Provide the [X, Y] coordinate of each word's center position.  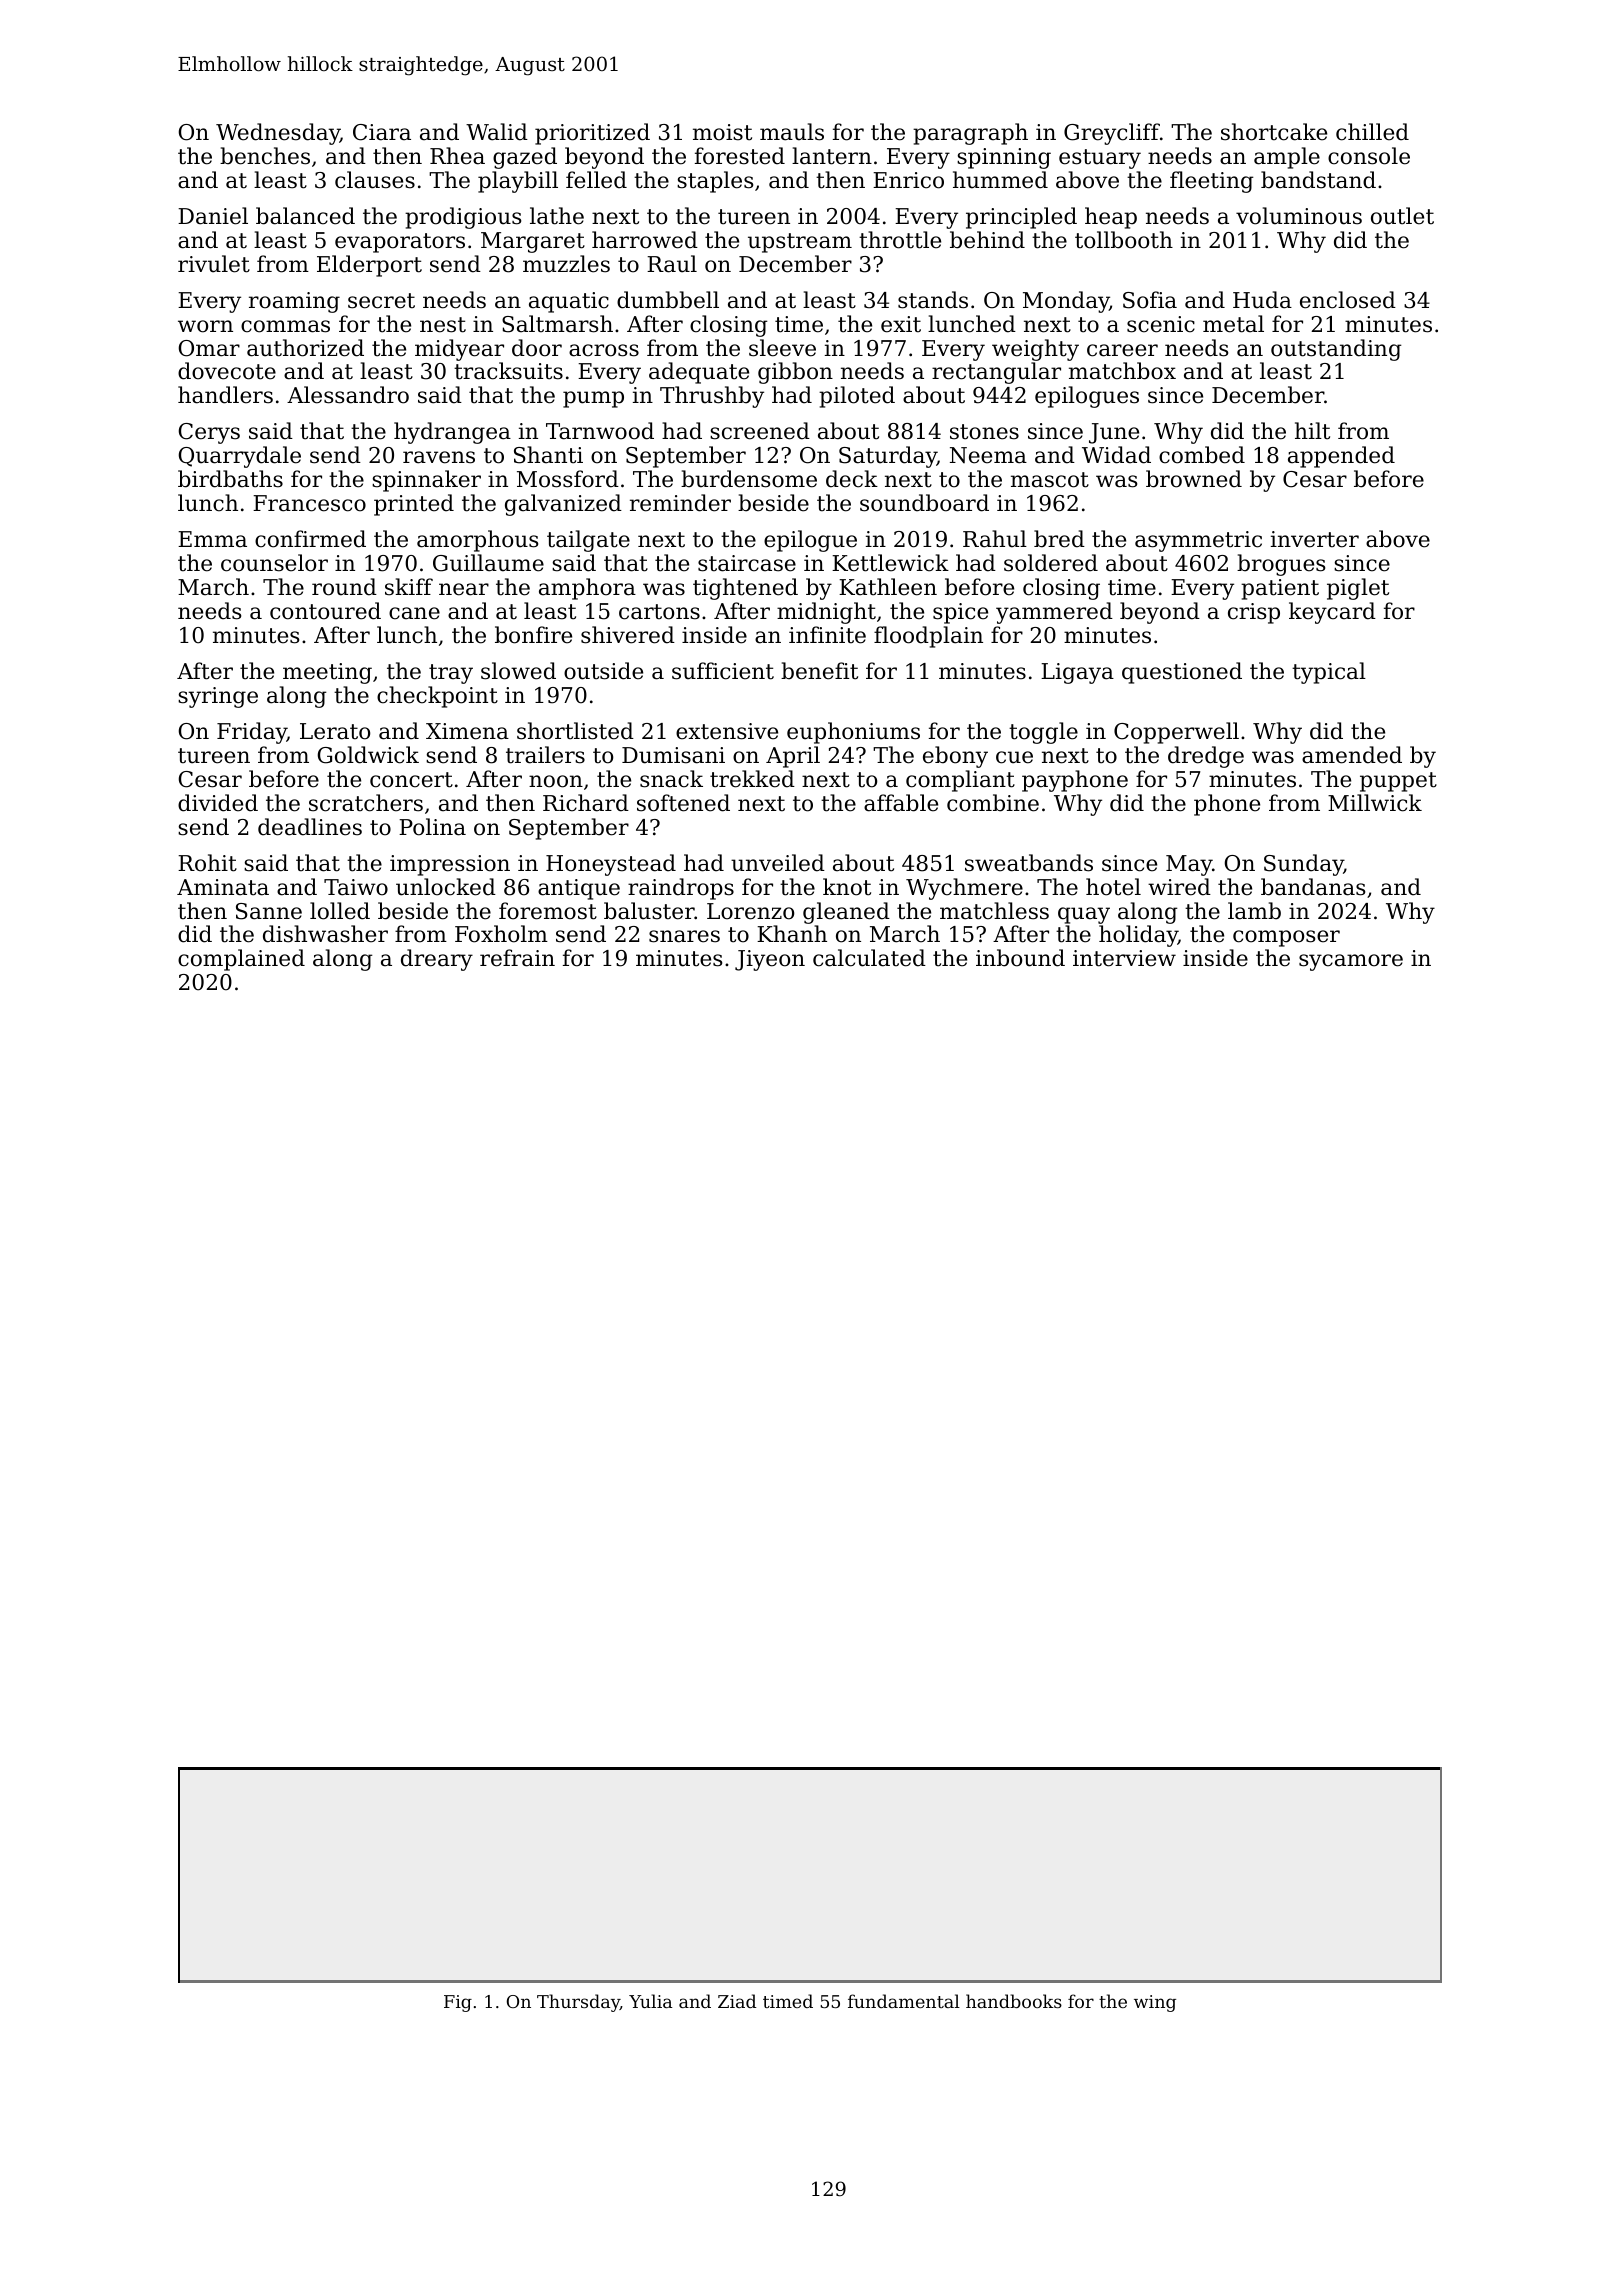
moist [722, 132]
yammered [1054, 613]
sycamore [1351, 962]
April [793, 757]
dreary [437, 960]
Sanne [269, 911]
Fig [458, 2003]
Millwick [1375, 803]
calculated [869, 958]
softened [683, 803]
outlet [1402, 216]
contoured [325, 611]
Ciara [382, 132]
